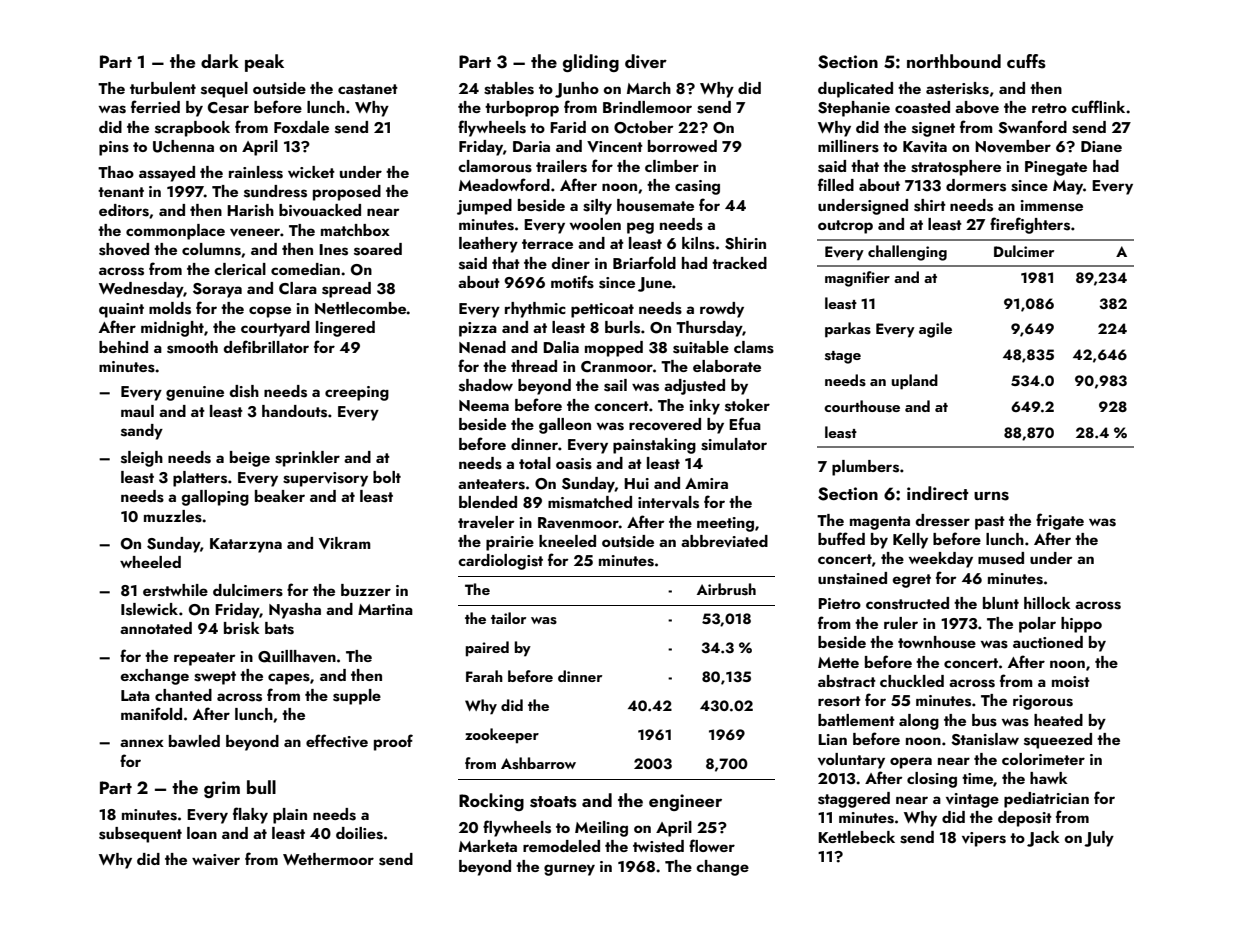 The image size is (1233, 952). What do you see at coordinates (508, 618) in the image?
I see `tailor` at bounding box center [508, 618].
